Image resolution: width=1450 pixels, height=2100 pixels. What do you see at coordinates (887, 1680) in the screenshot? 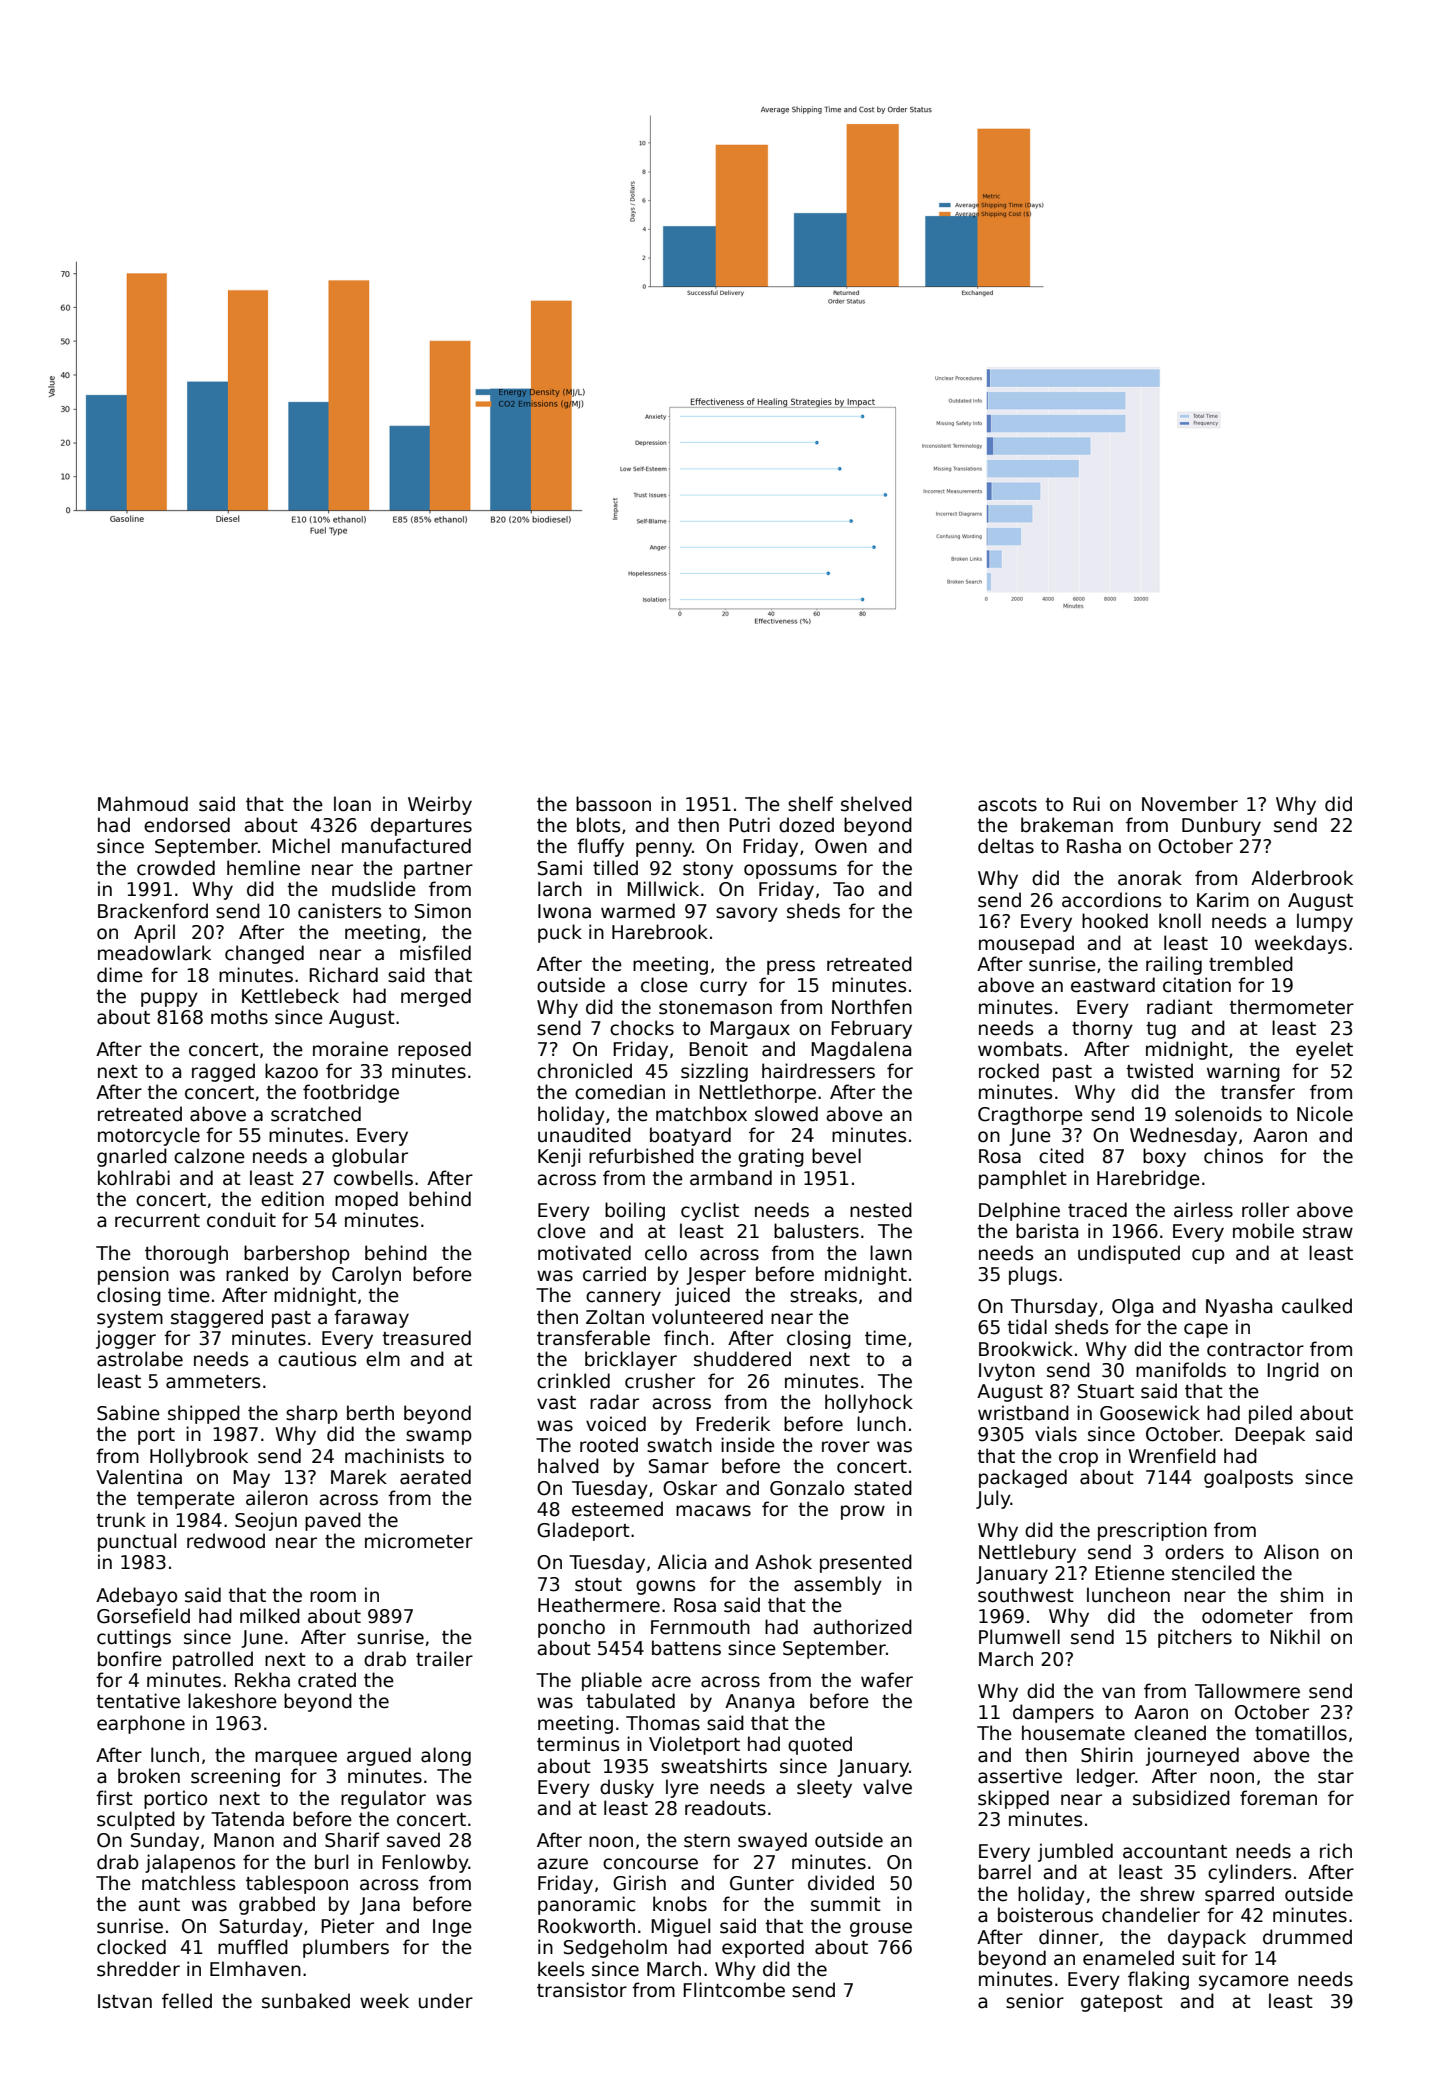
I see `wafer` at bounding box center [887, 1680].
